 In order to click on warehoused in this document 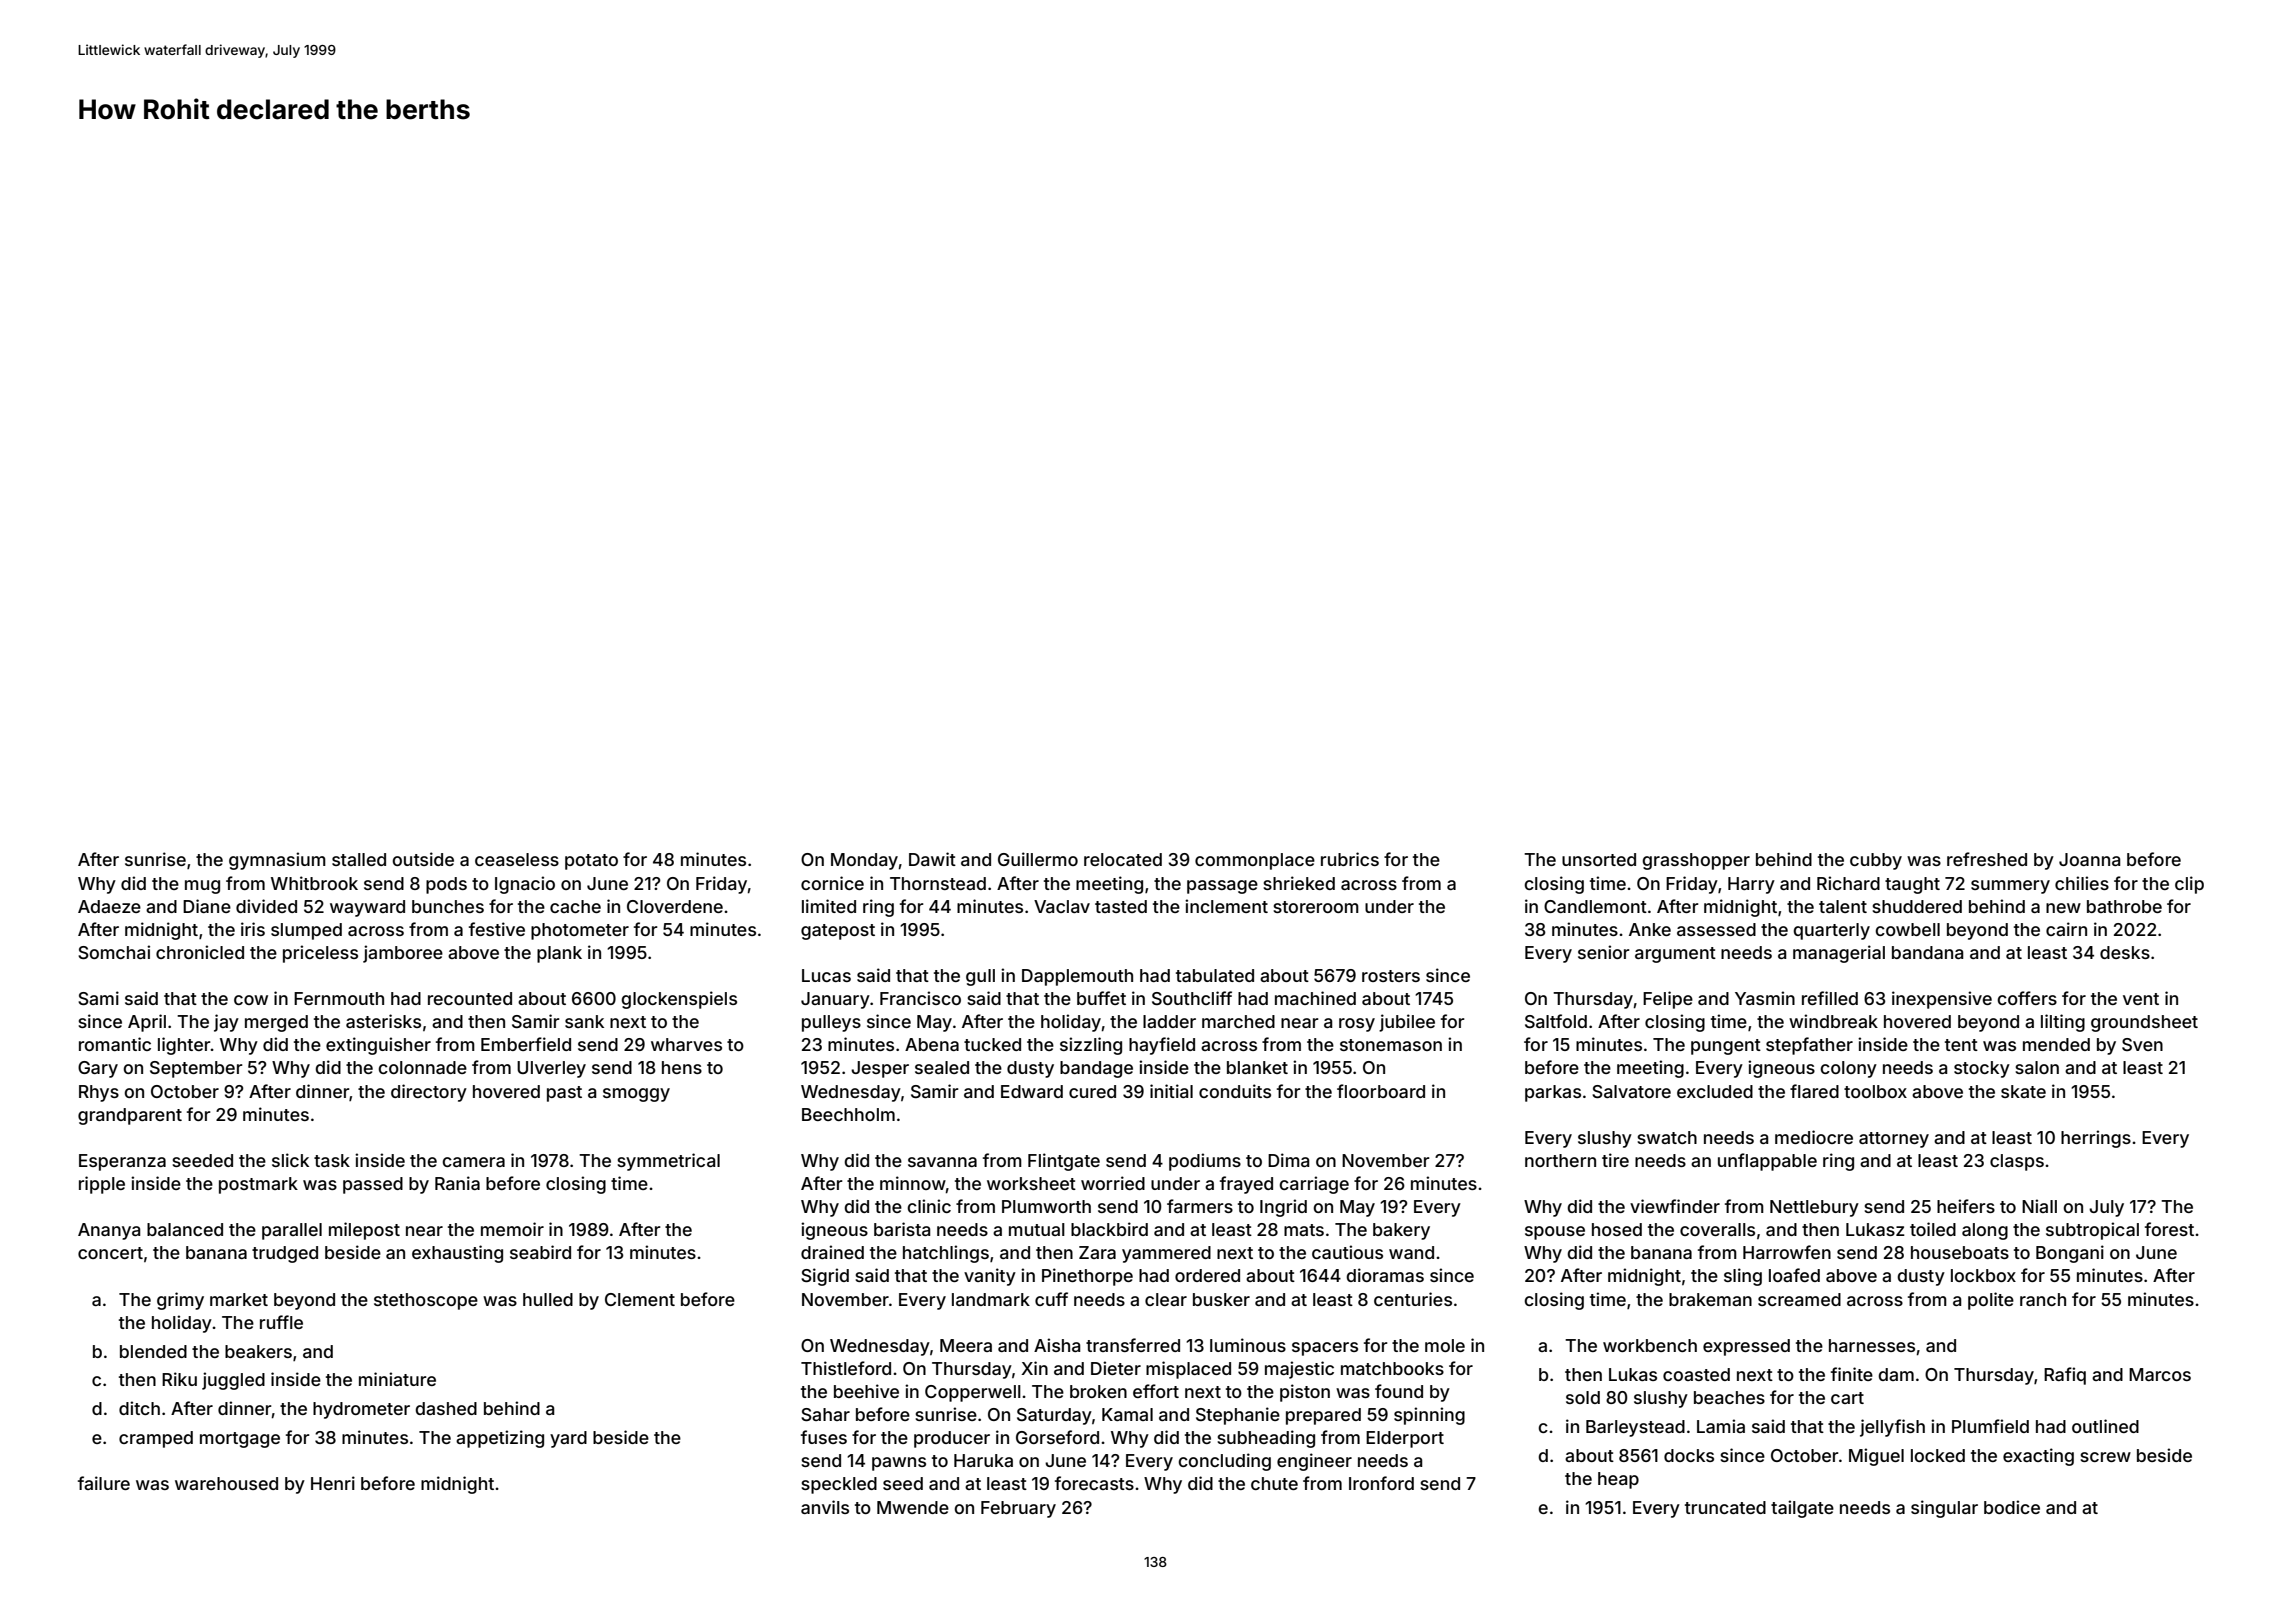, I will do `click(226, 1483)`.
